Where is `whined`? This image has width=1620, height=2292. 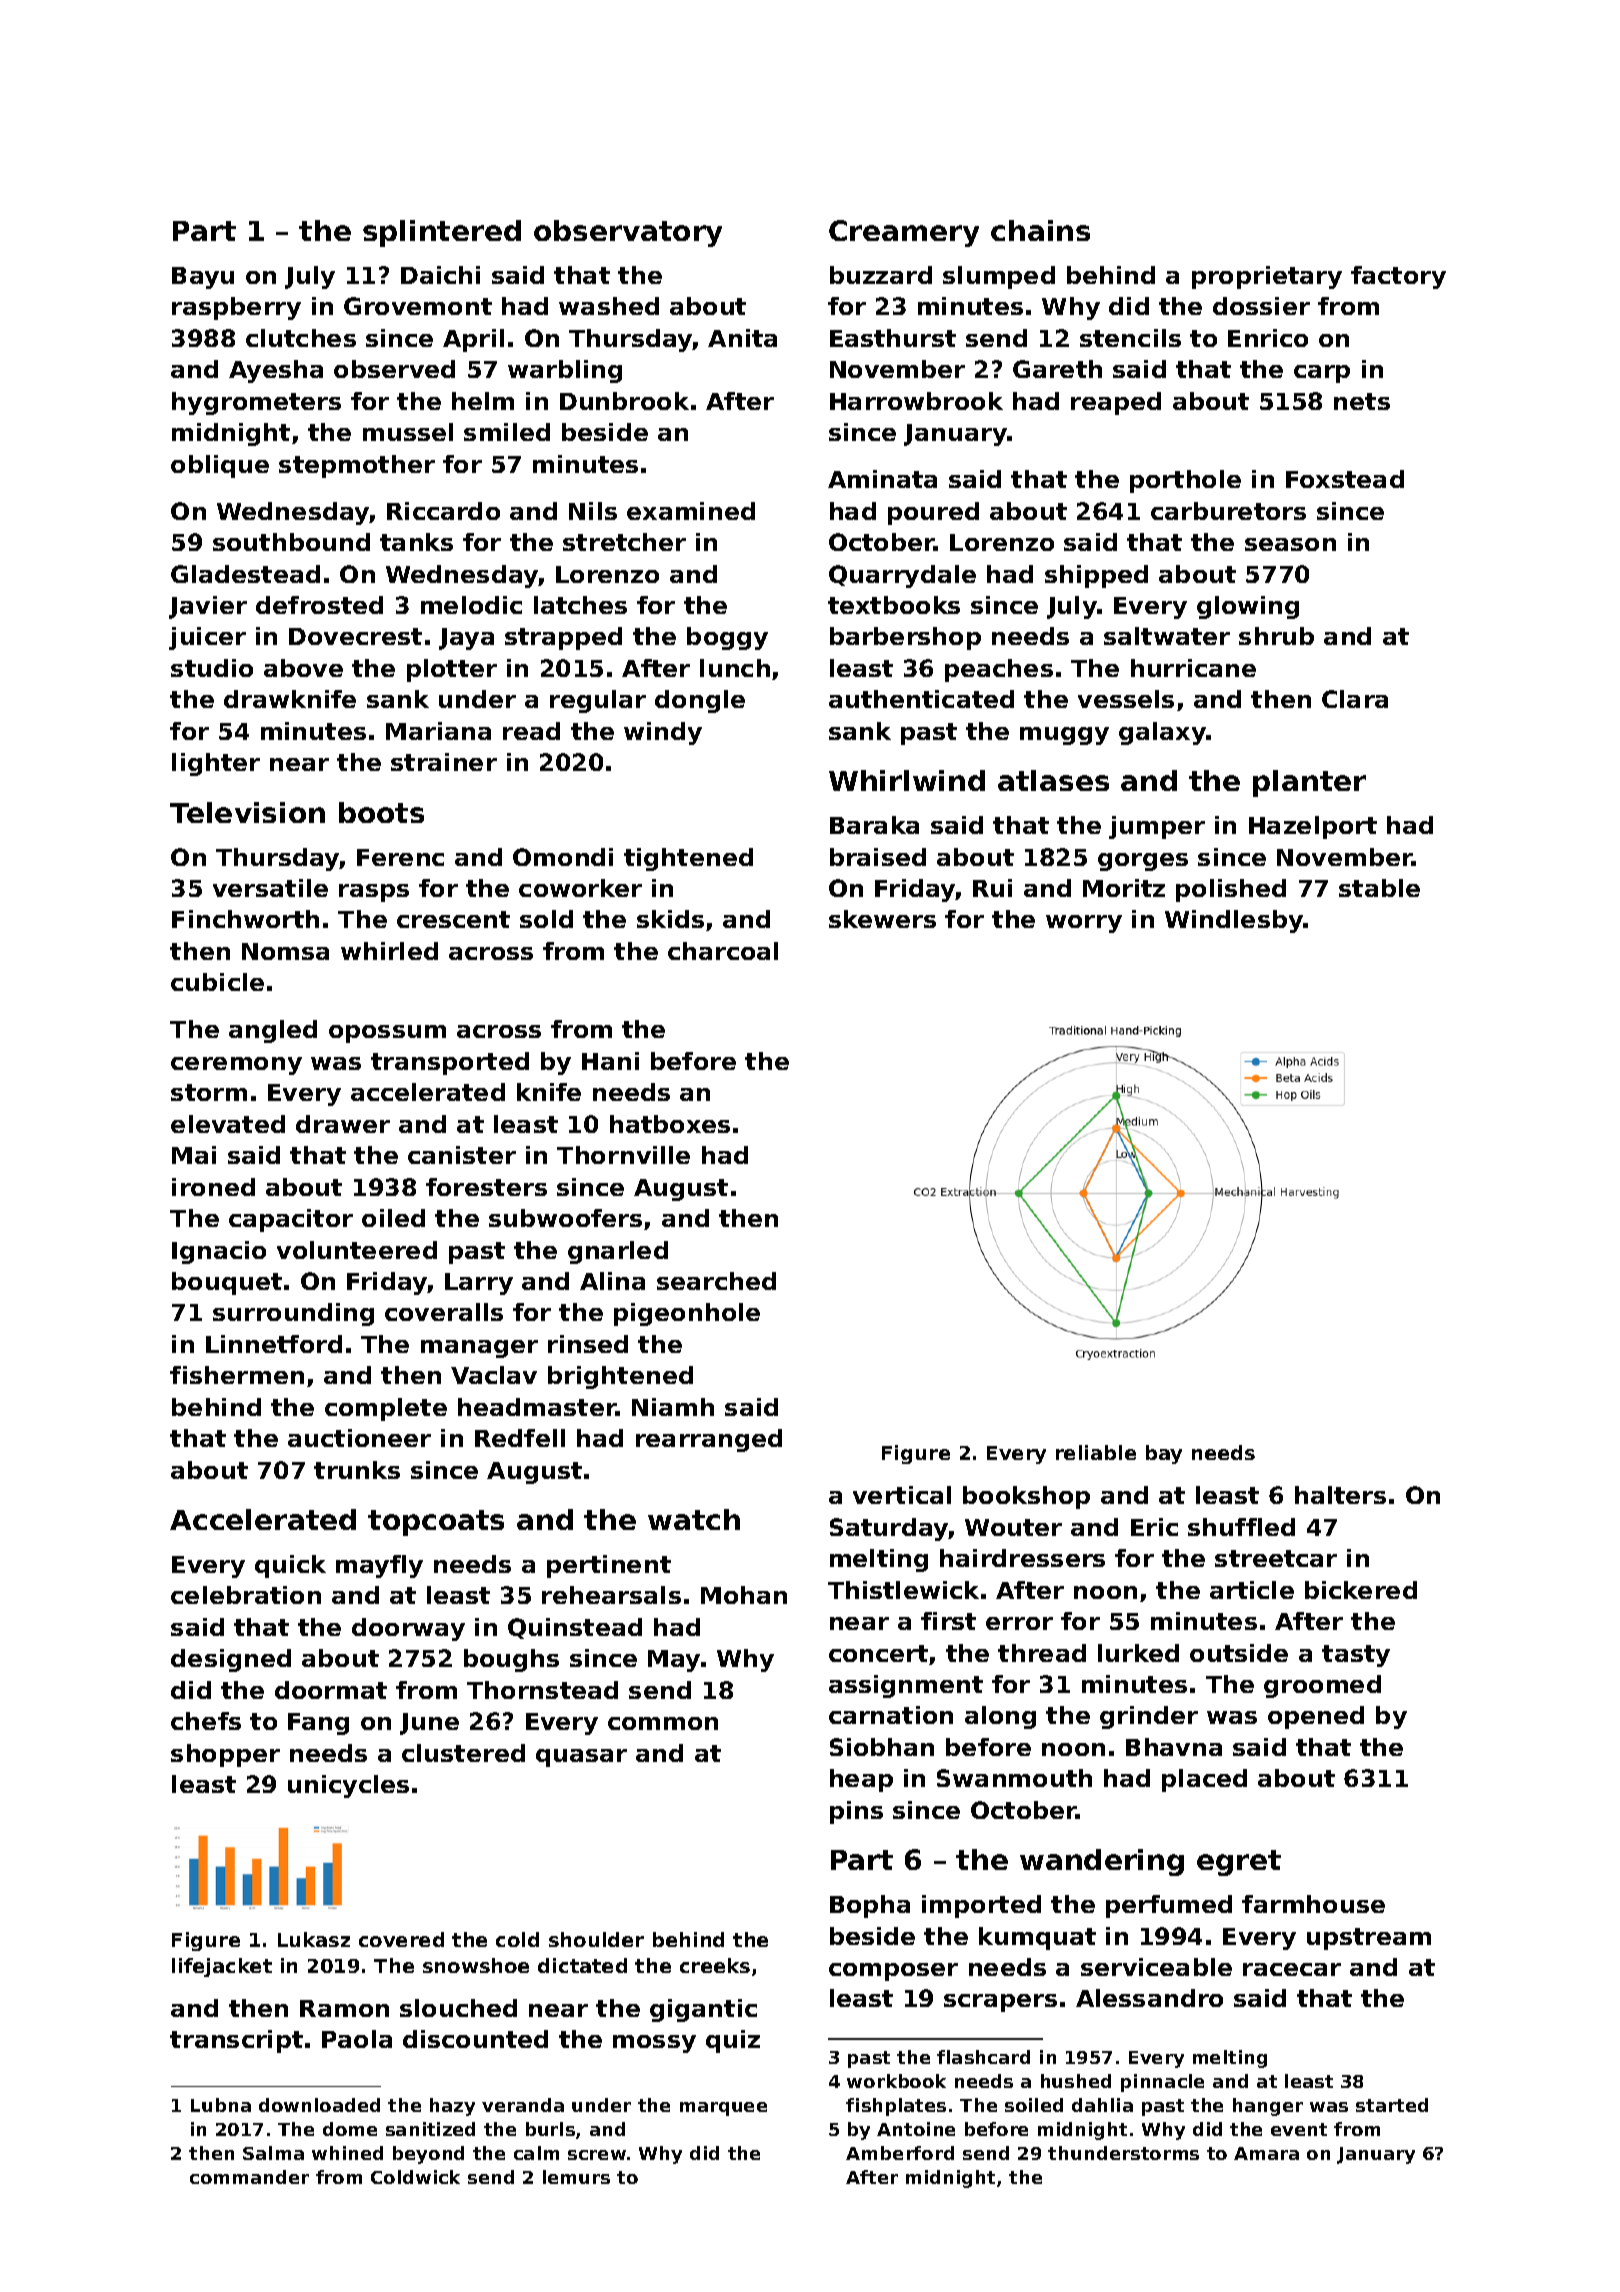 whined is located at coordinates (347, 2153).
